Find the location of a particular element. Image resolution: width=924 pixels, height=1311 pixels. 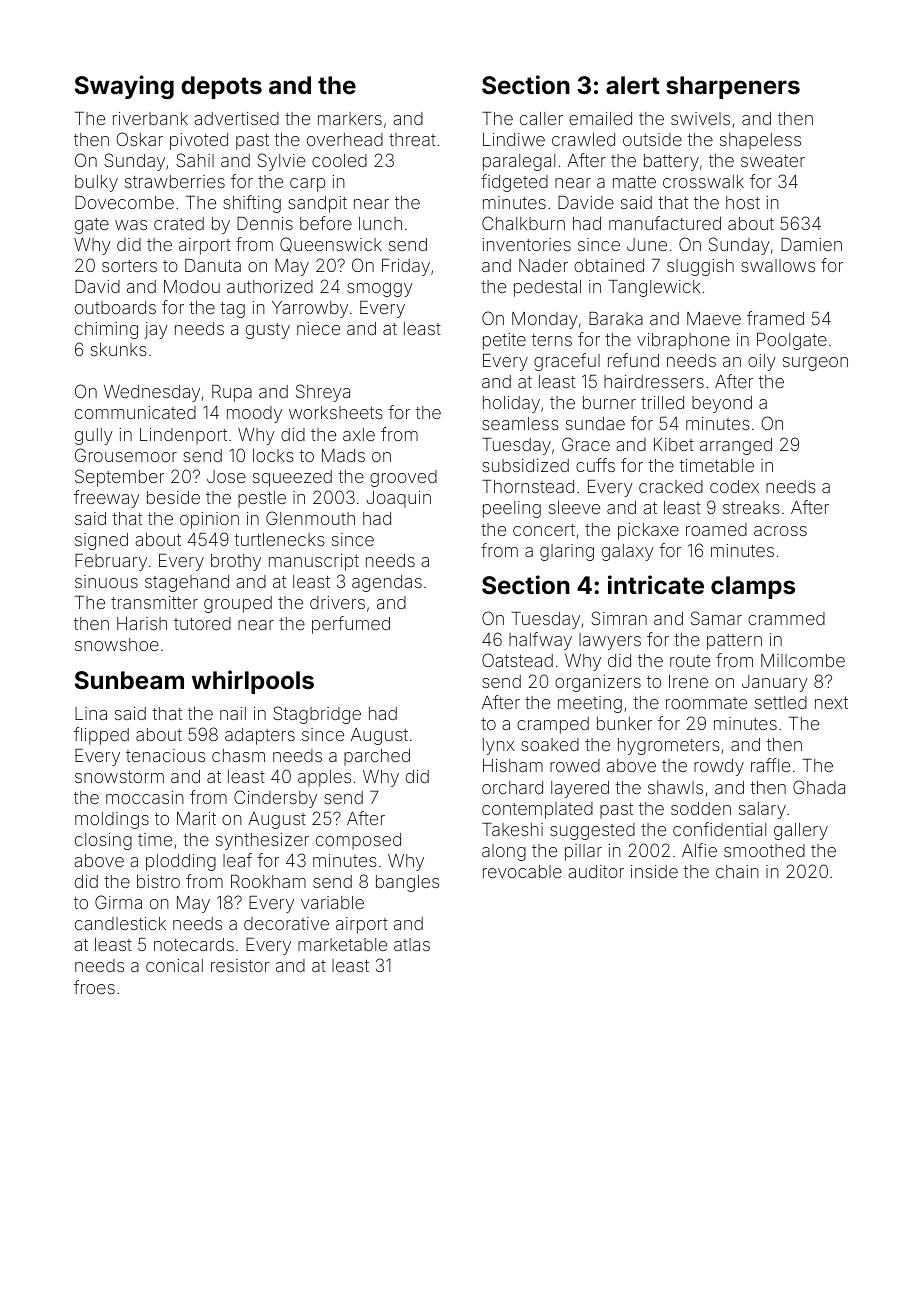

depots is located at coordinates (221, 87).
